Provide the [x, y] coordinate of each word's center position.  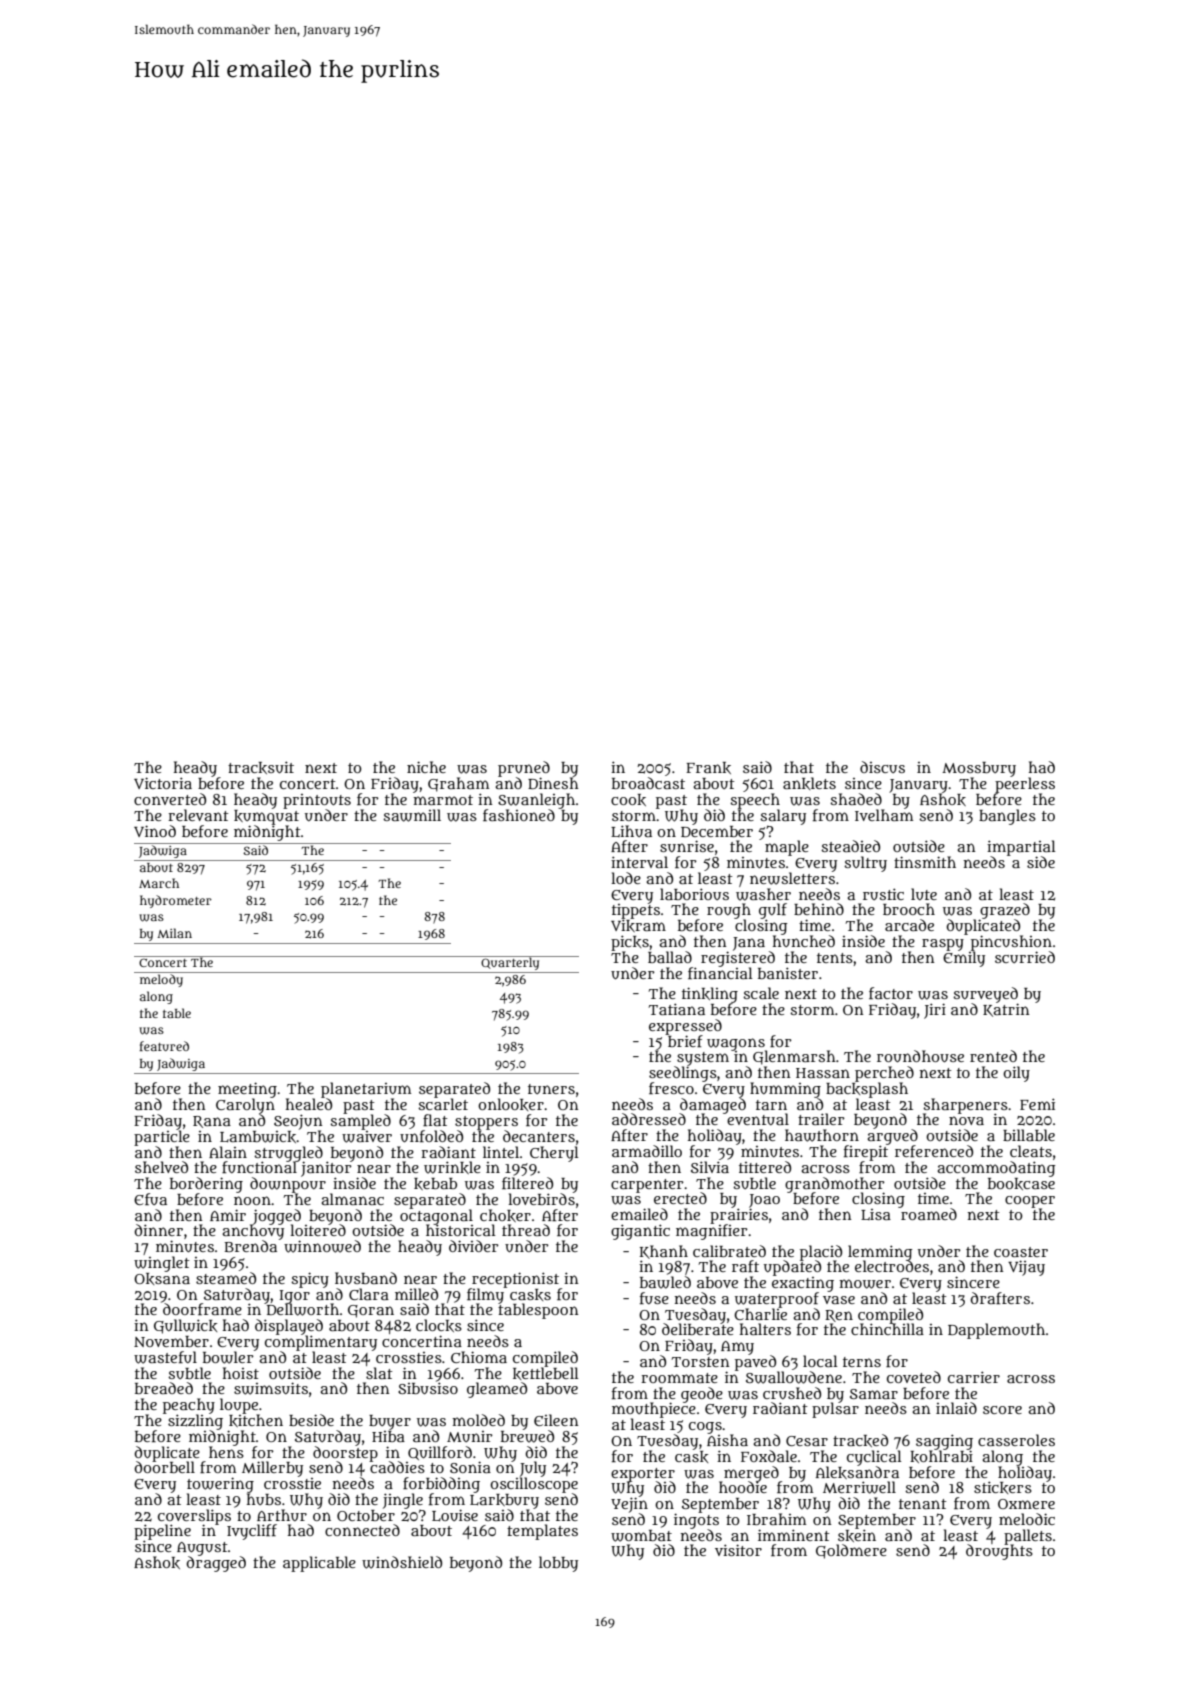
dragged [216, 1564]
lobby [558, 1564]
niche [426, 767]
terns [862, 1362]
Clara [369, 1294]
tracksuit [261, 767]
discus [882, 767]
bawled [665, 1282]
